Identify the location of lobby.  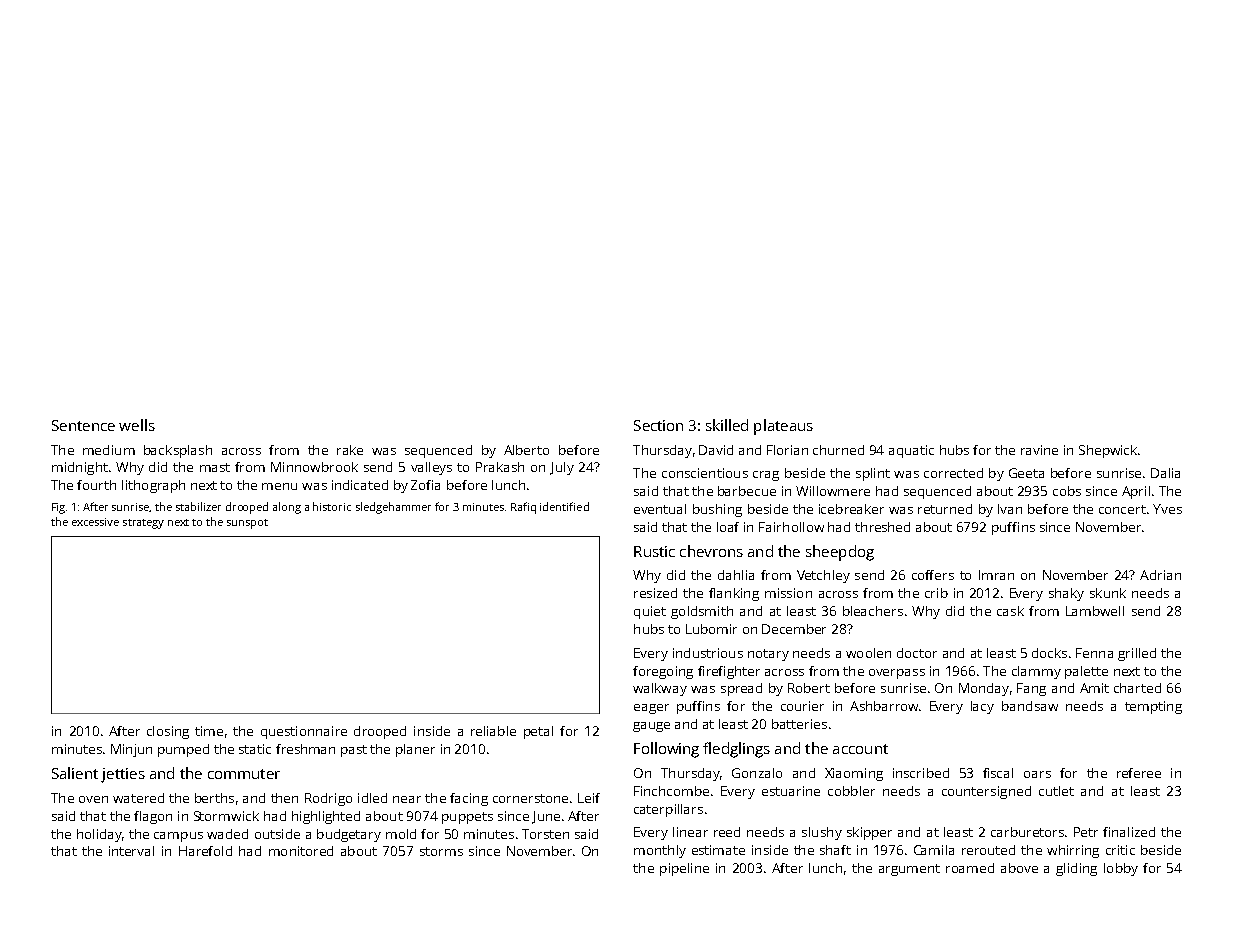
(1121, 869).
